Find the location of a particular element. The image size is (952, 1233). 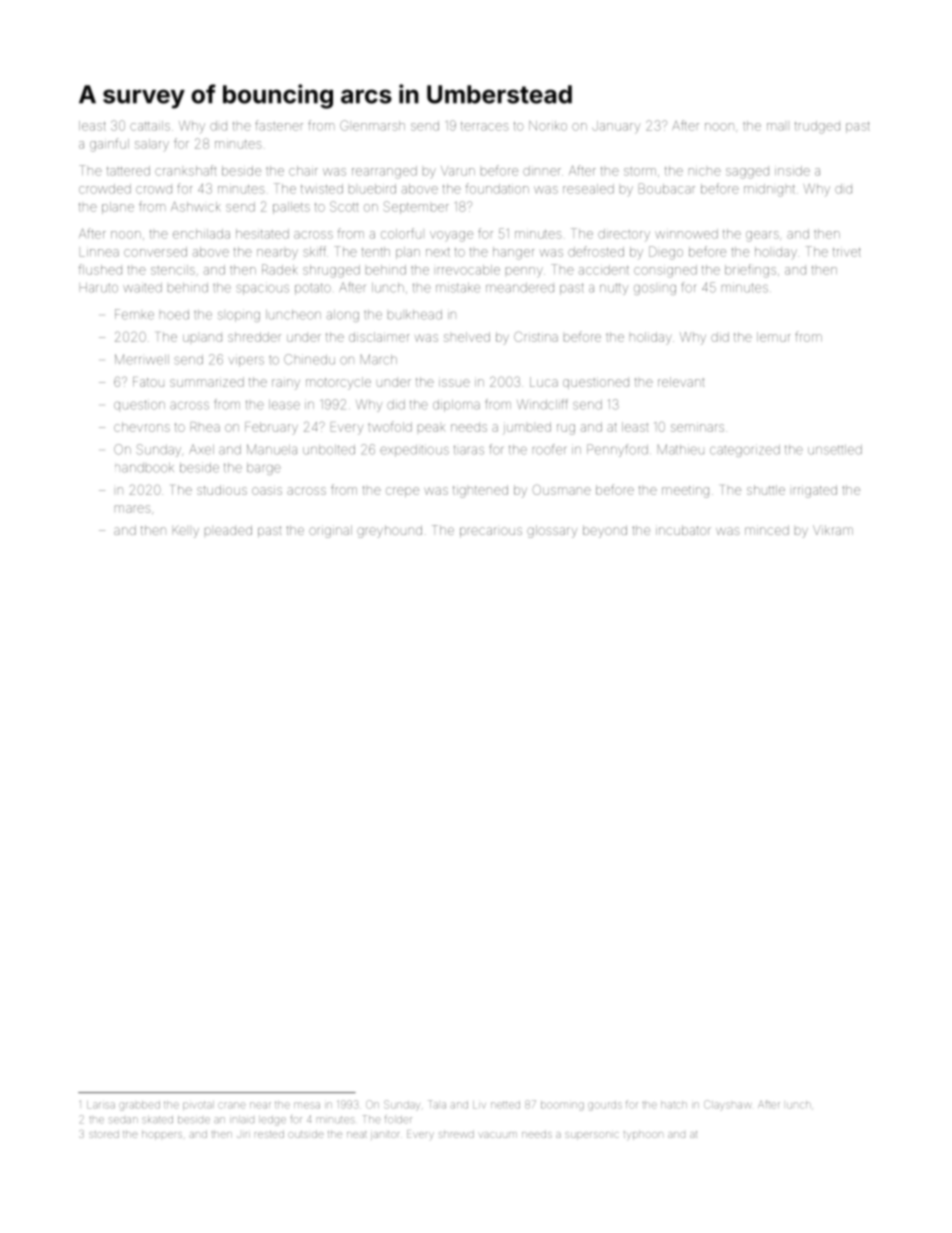

defrosted is located at coordinates (596, 251).
